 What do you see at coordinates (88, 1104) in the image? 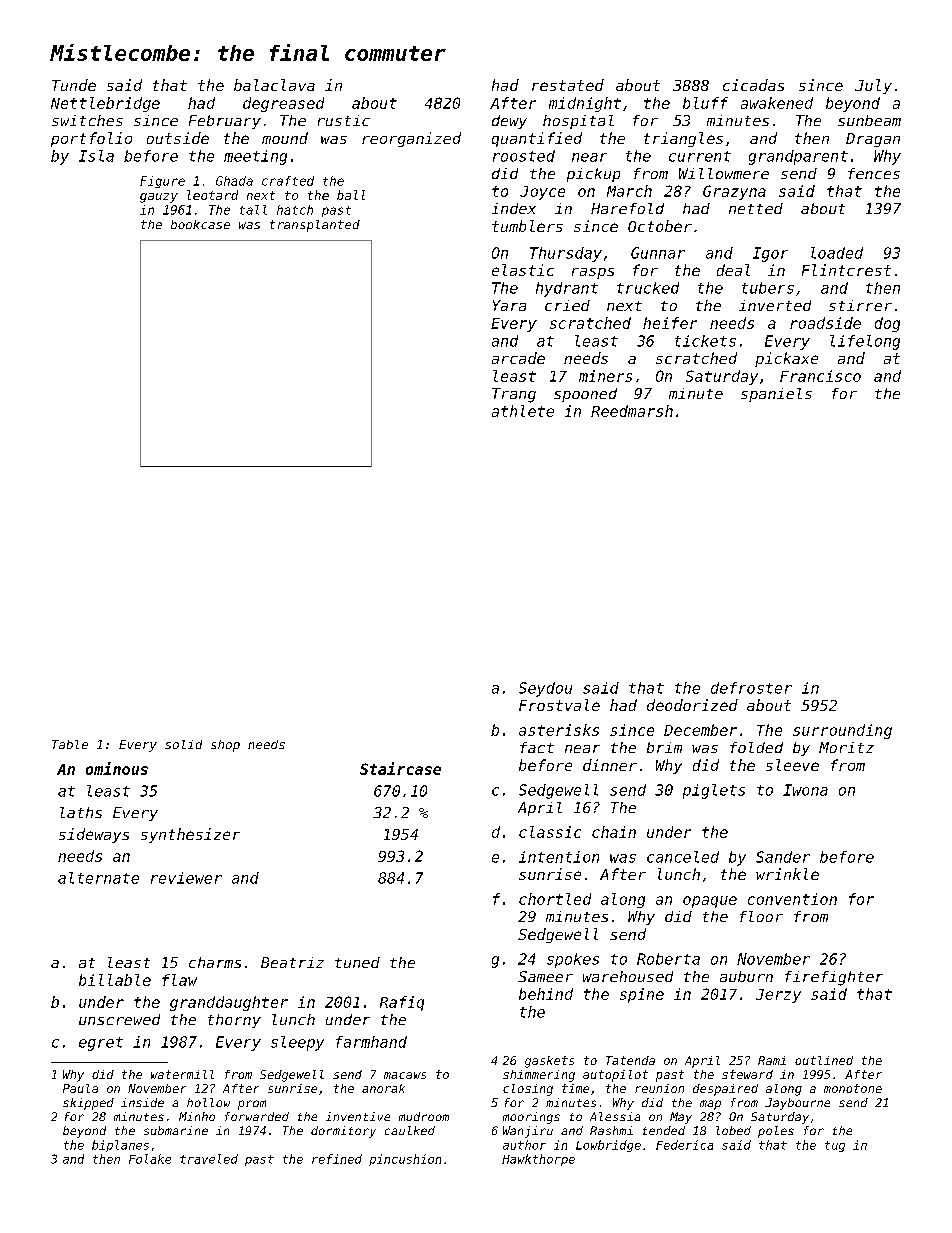
I see `skipped` at bounding box center [88, 1104].
